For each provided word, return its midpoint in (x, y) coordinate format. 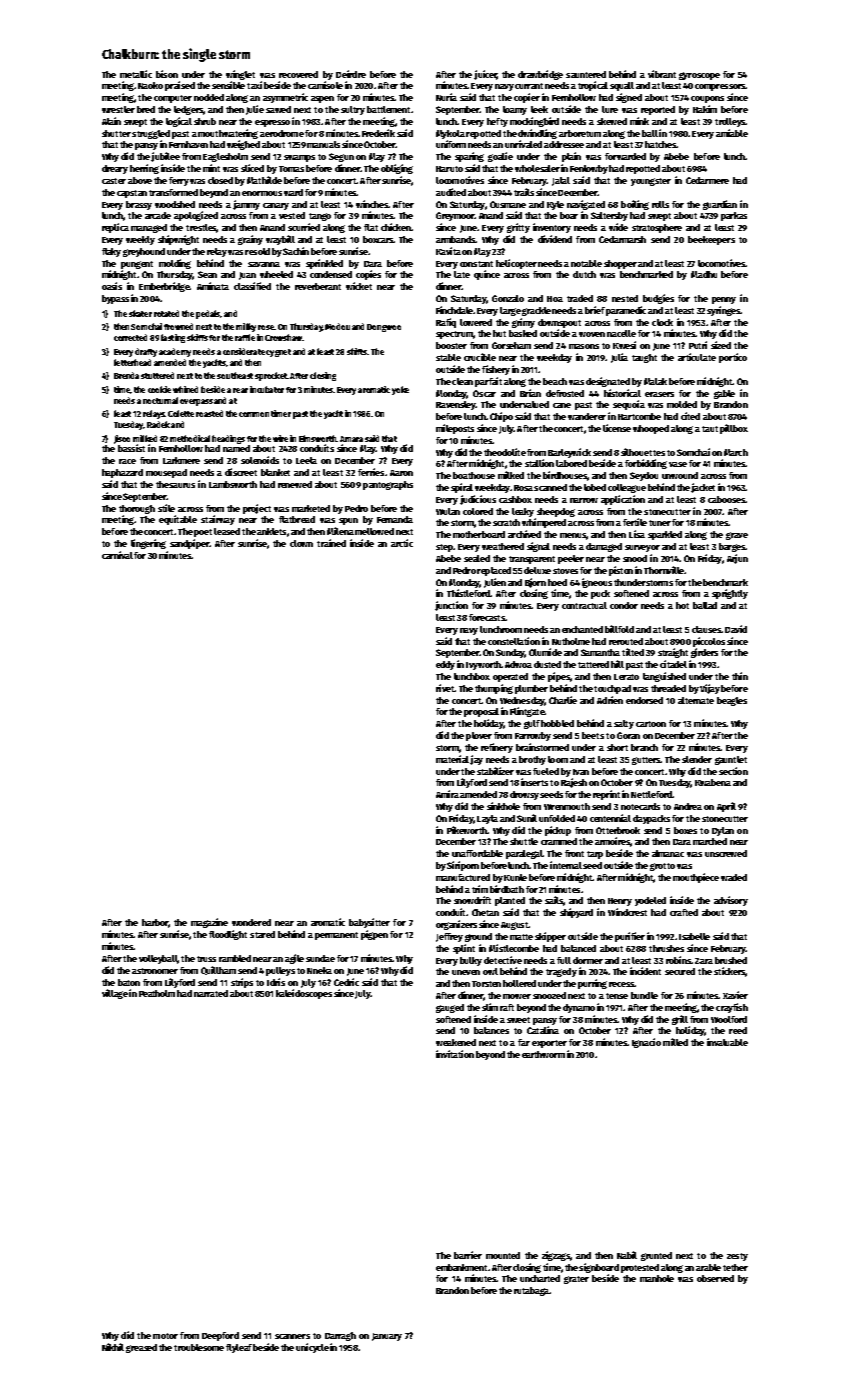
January (387, 1337)
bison (167, 74)
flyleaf (239, 1348)
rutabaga (531, 1291)
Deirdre (351, 74)
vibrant (662, 74)
